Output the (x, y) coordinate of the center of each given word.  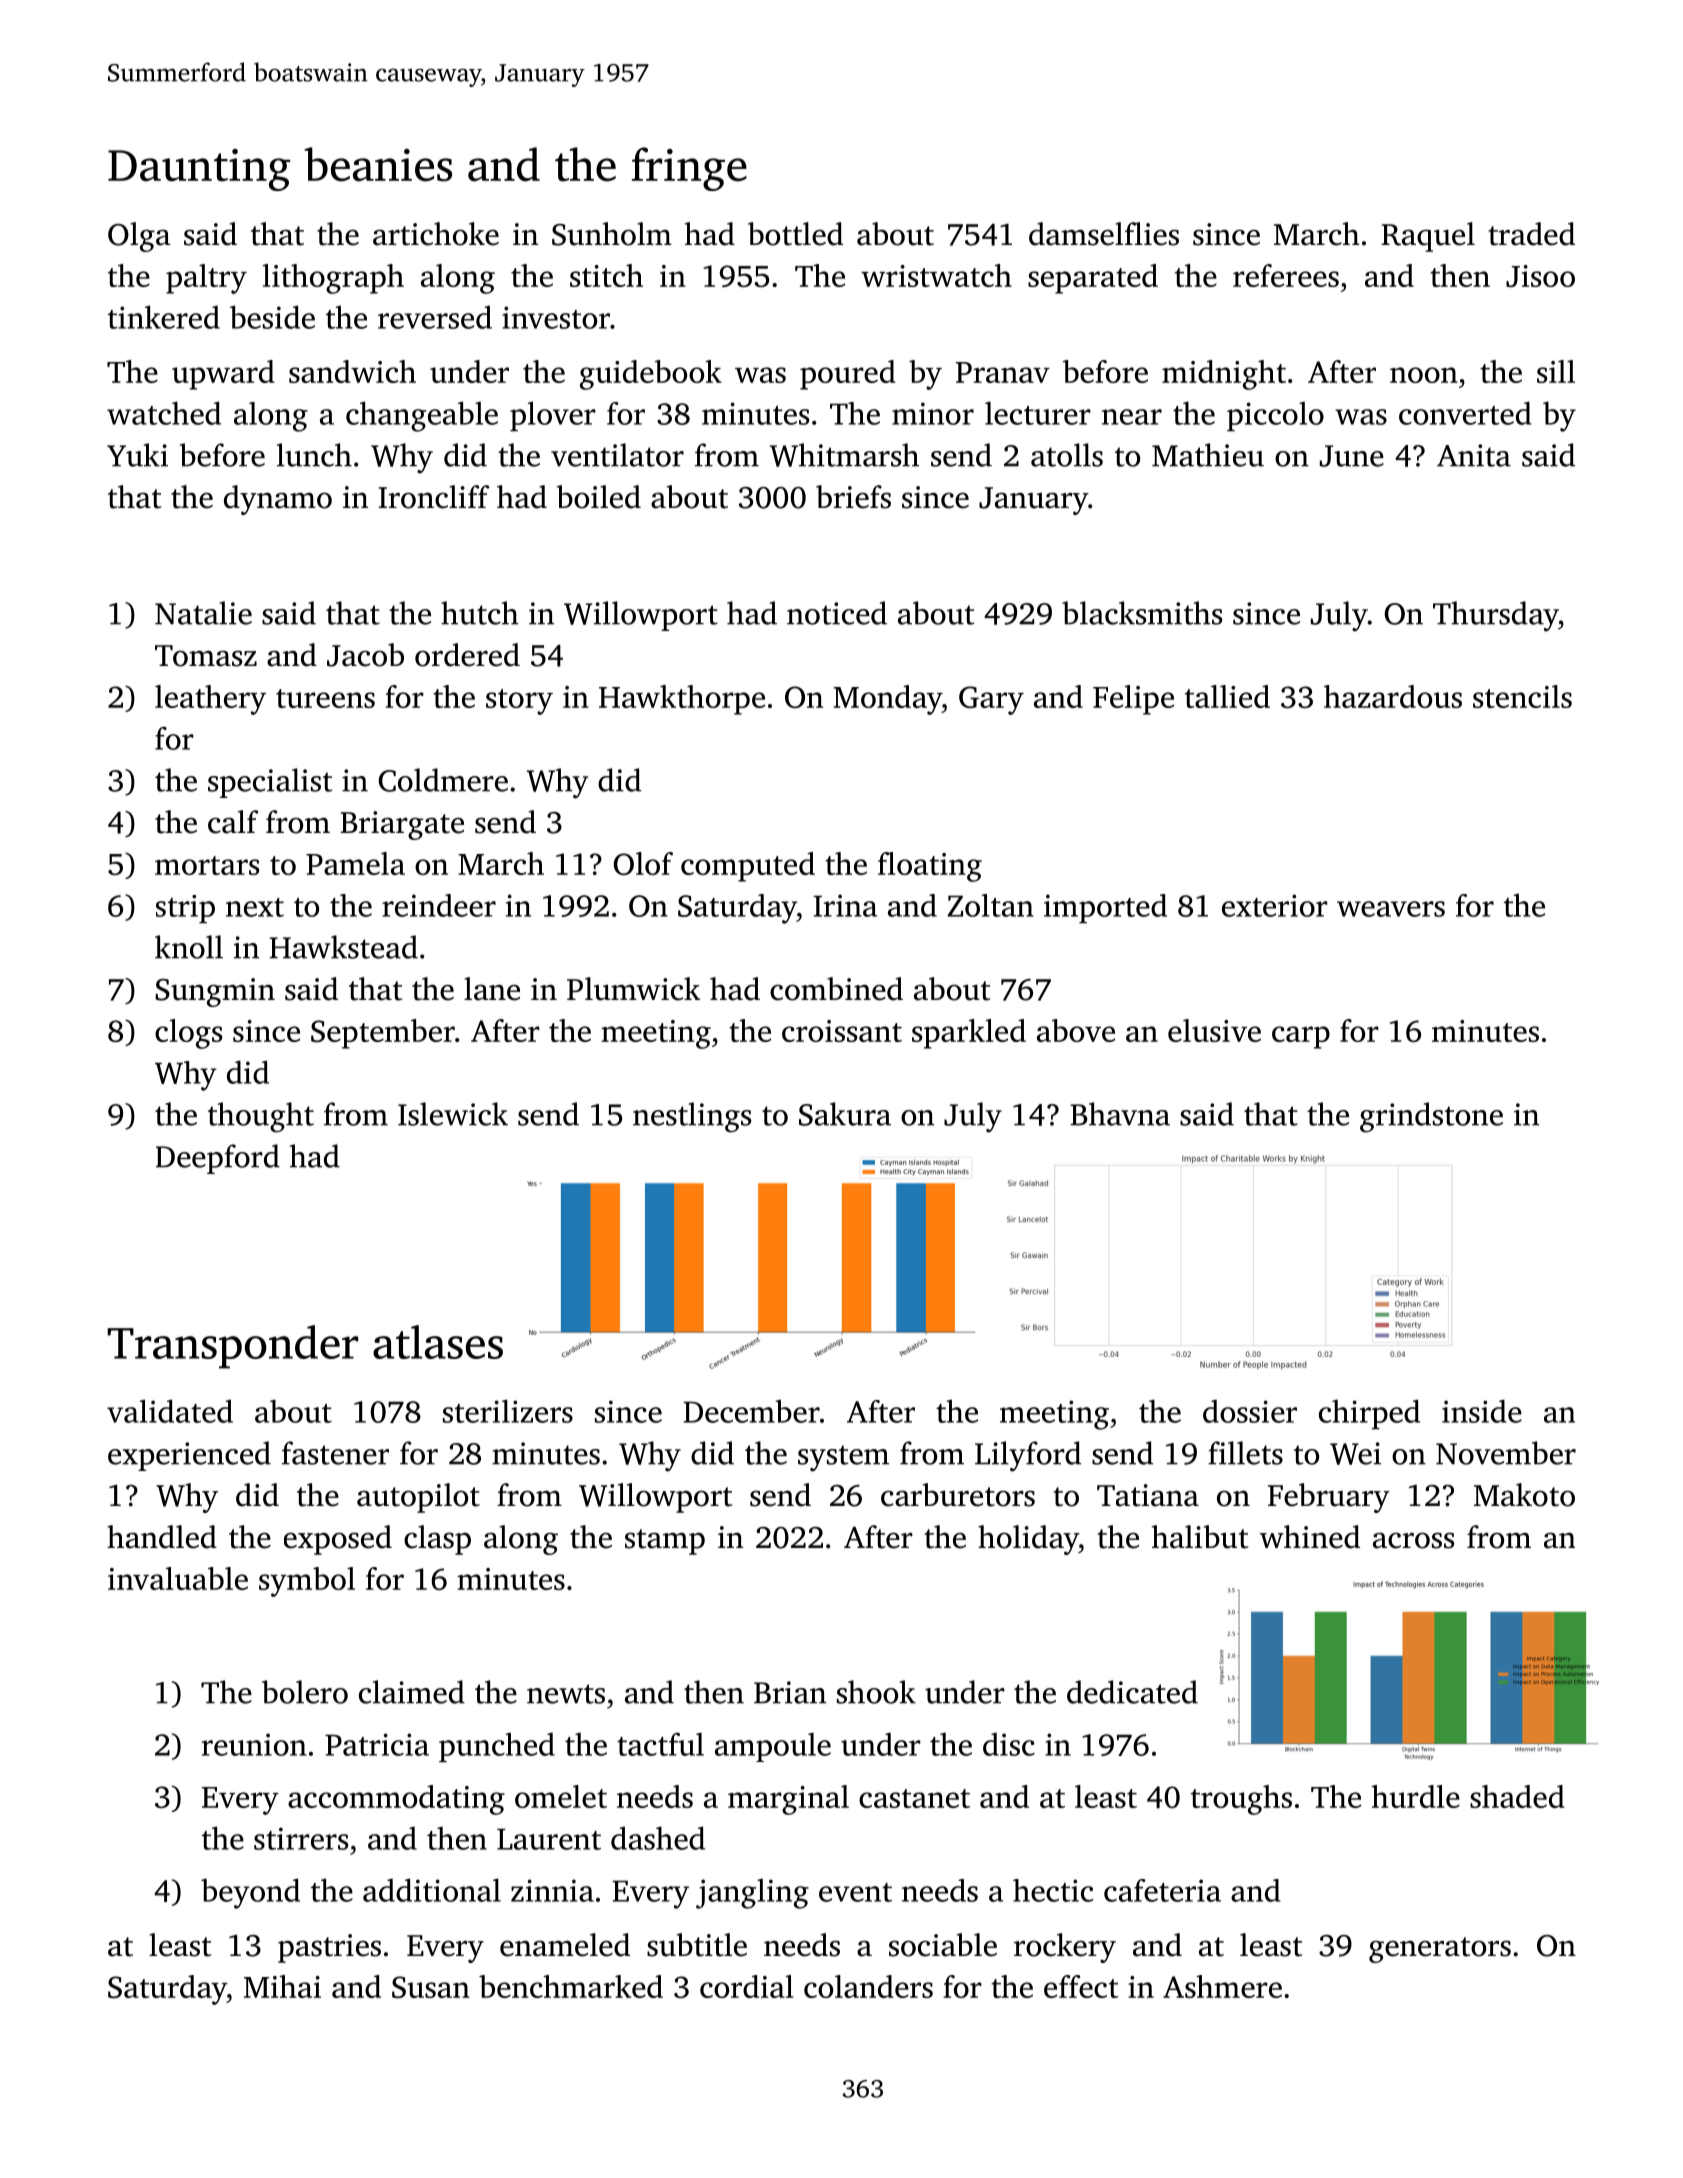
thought (261, 1117)
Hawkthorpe (682, 700)
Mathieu (1208, 455)
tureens (325, 698)
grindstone (1431, 1117)
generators (1440, 1950)
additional (432, 1890)
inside (1482, 1411)
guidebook (651, 375)
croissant (842, 1031)
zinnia (552, 1890)
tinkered (164, 317)
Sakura (845, 1114)
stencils (1522, 696)
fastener (335, 1453)
